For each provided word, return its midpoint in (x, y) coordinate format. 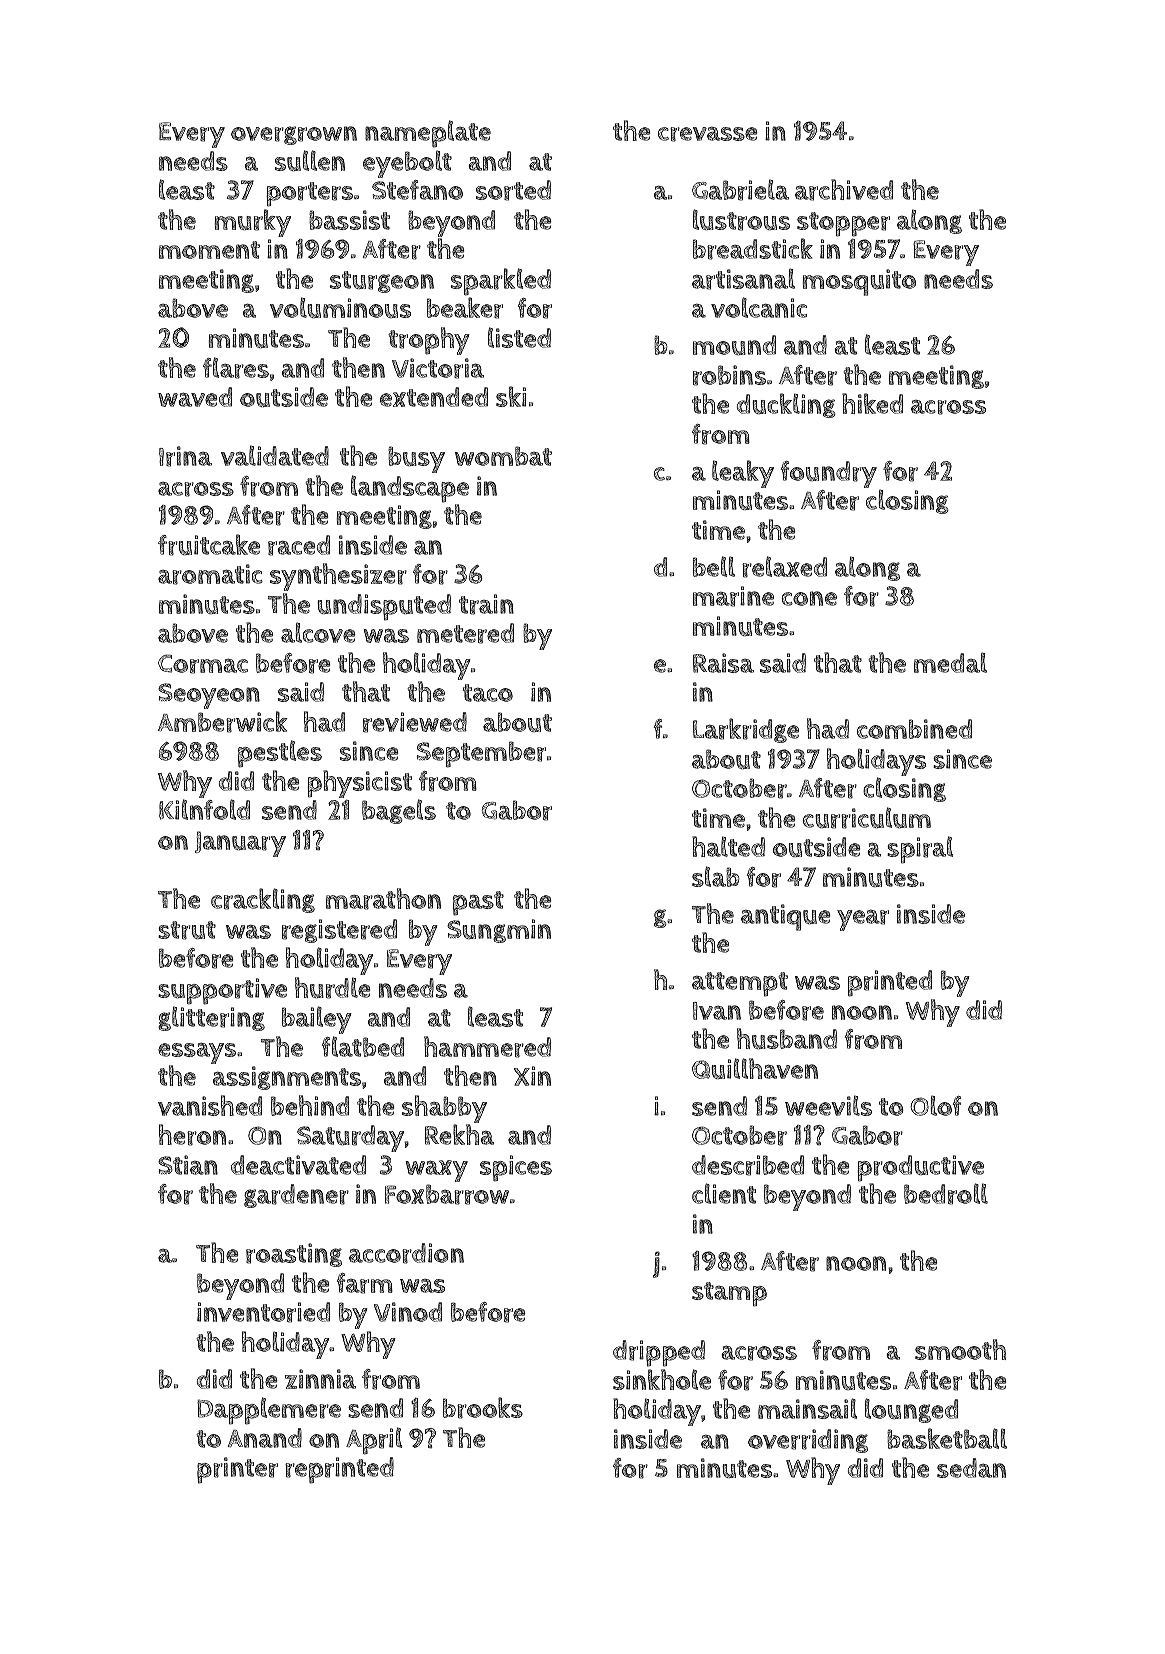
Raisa (723, 663)
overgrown (294, 135)
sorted (513, 190)
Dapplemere (269, 1411)
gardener (296, 1196)
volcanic (759, 307)
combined (914, 729)
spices (516, 1168)
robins (729, 375)
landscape (410, 489)
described (748, 1165)
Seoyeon (209, 696)
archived (844, 190)
